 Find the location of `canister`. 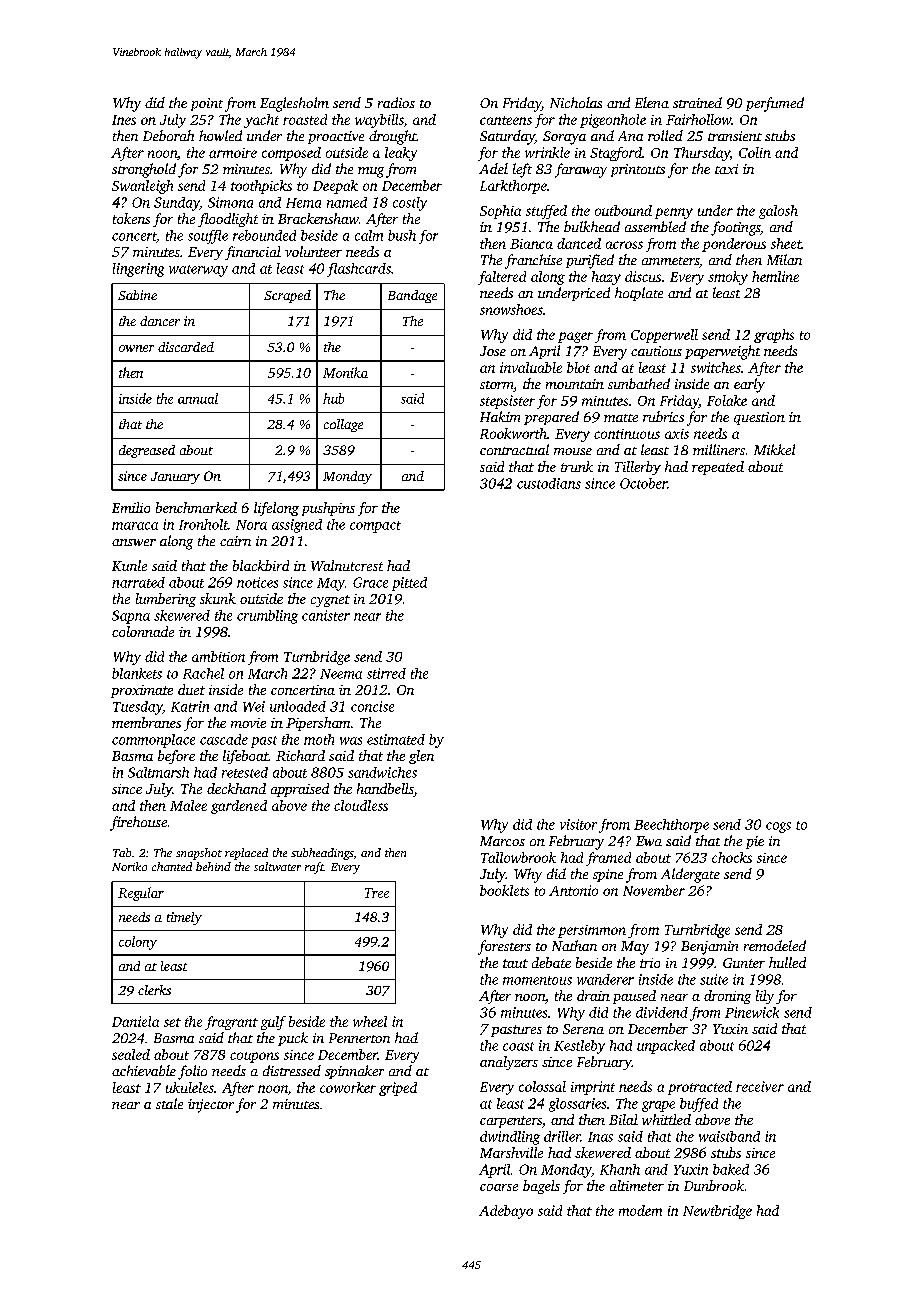

canister is located at coordinates (326, 615).
